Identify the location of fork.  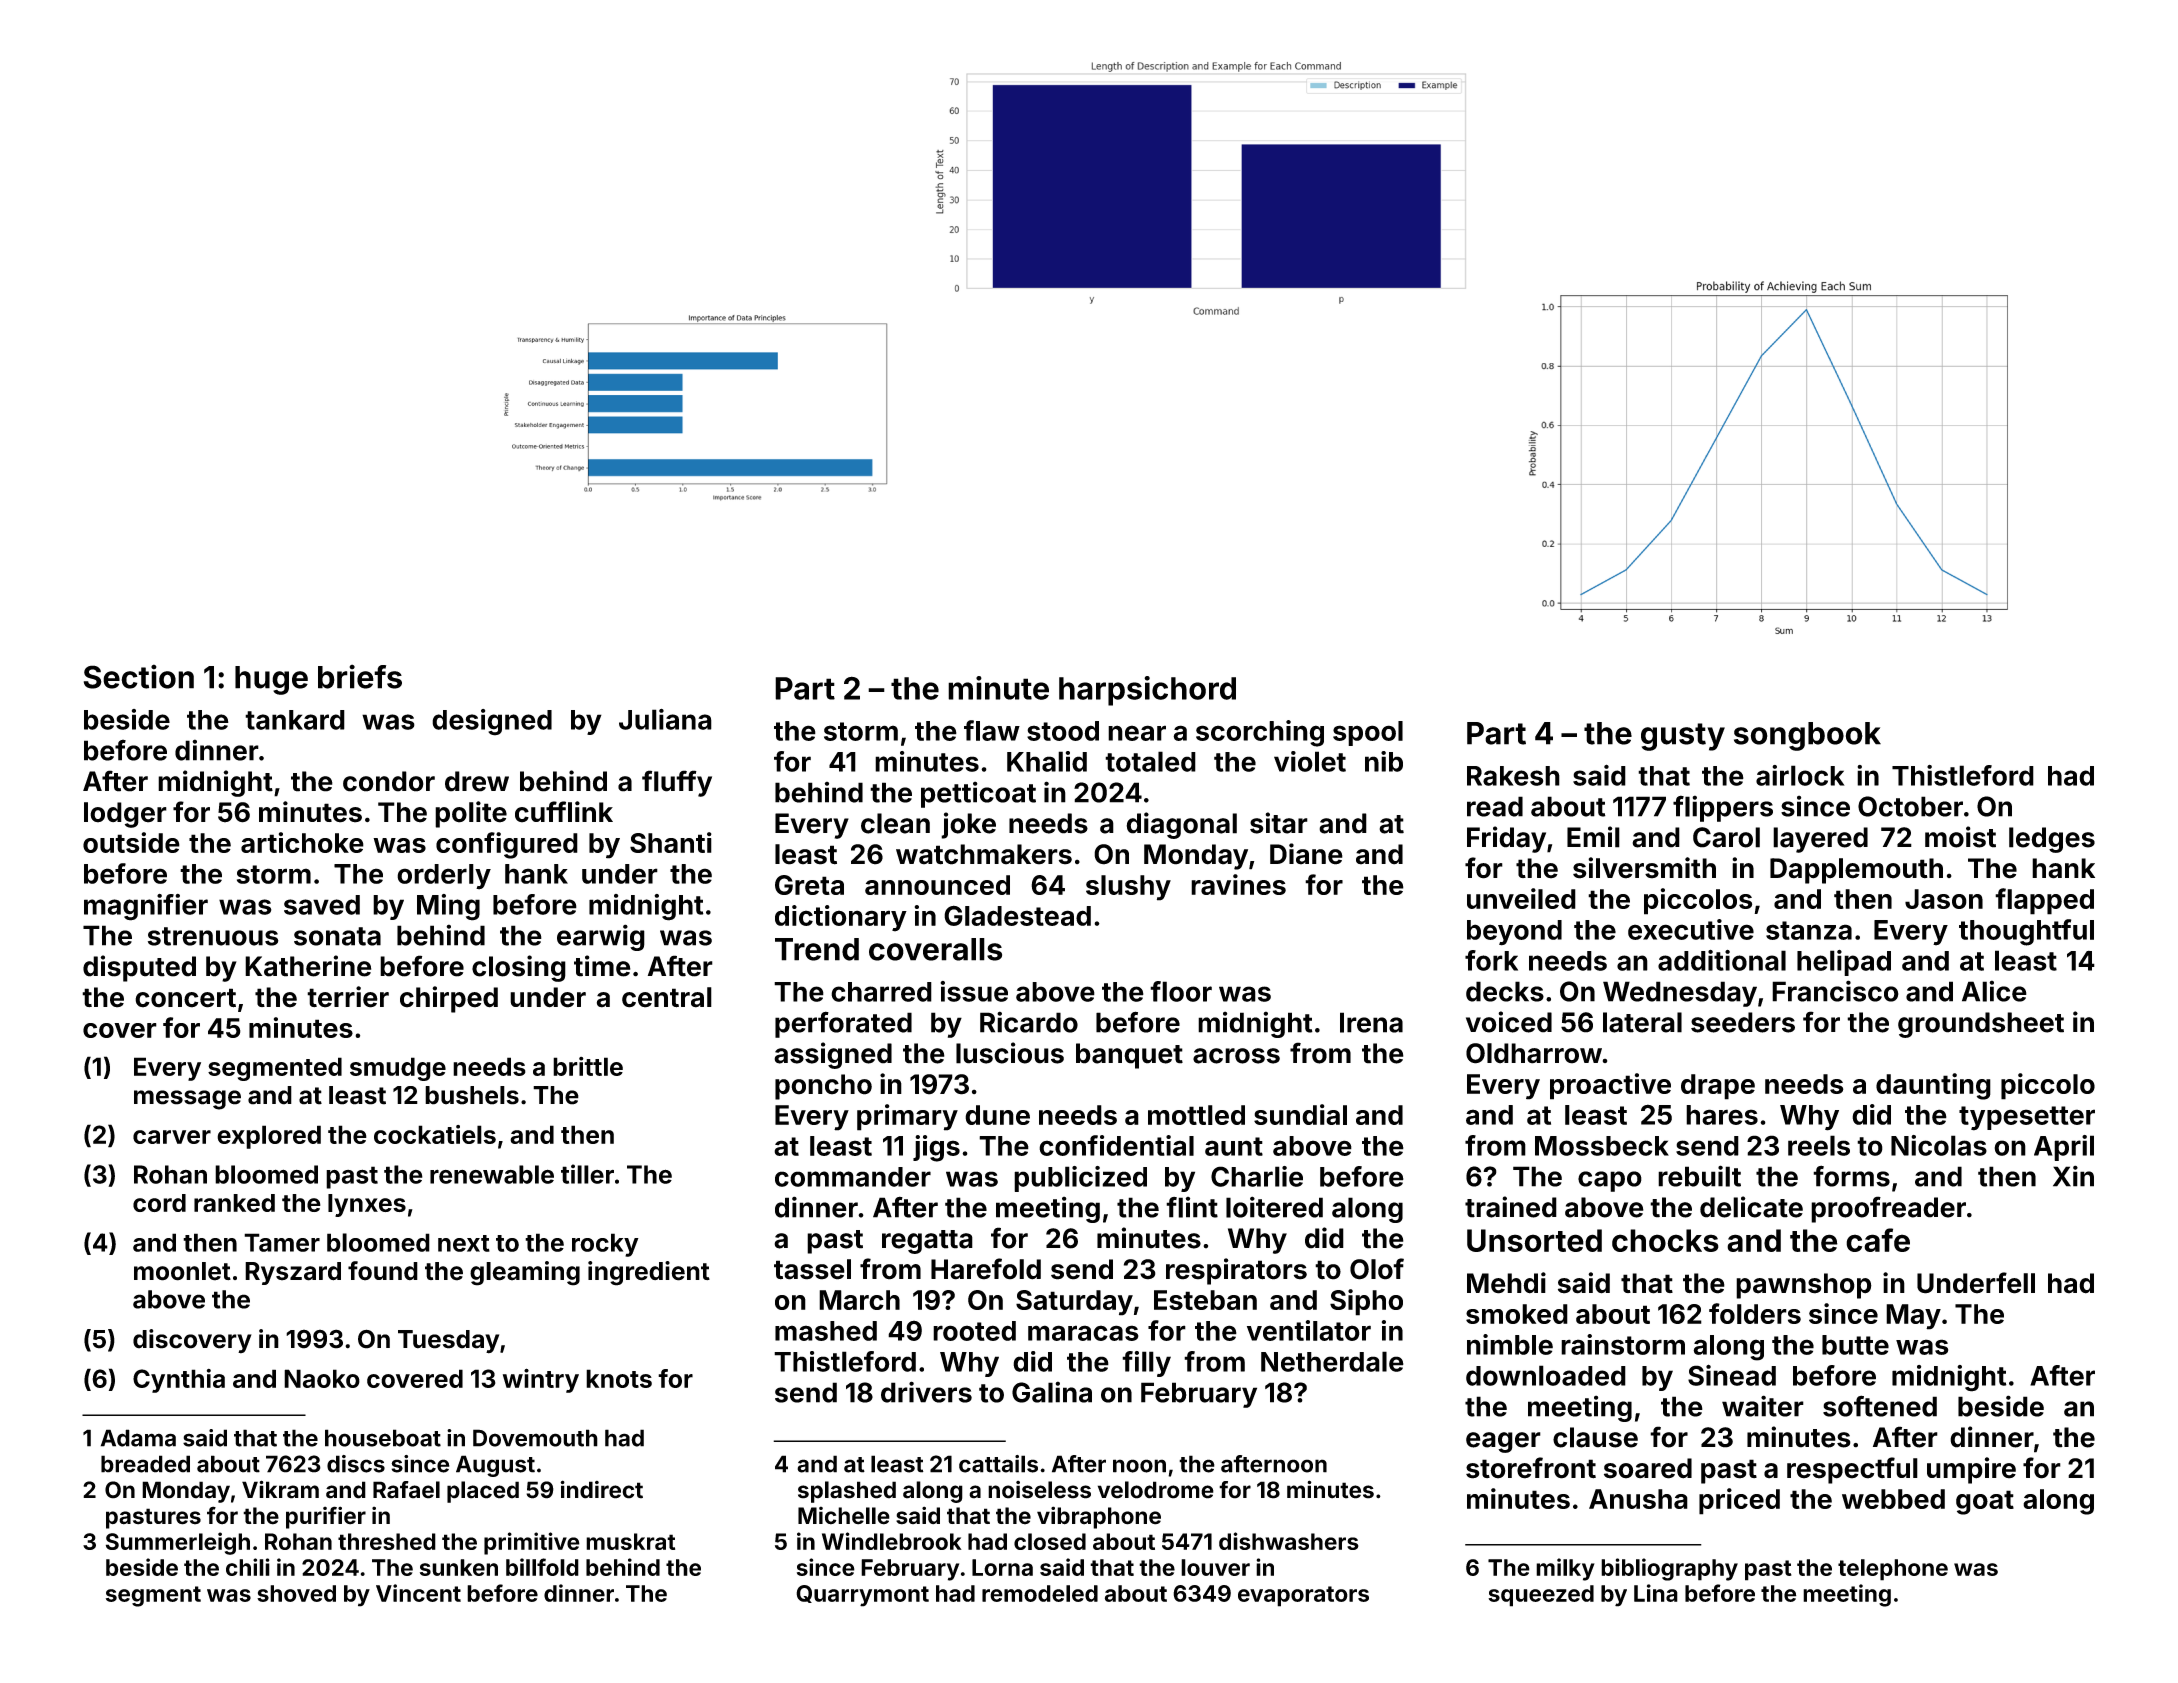
(1491, 960).
